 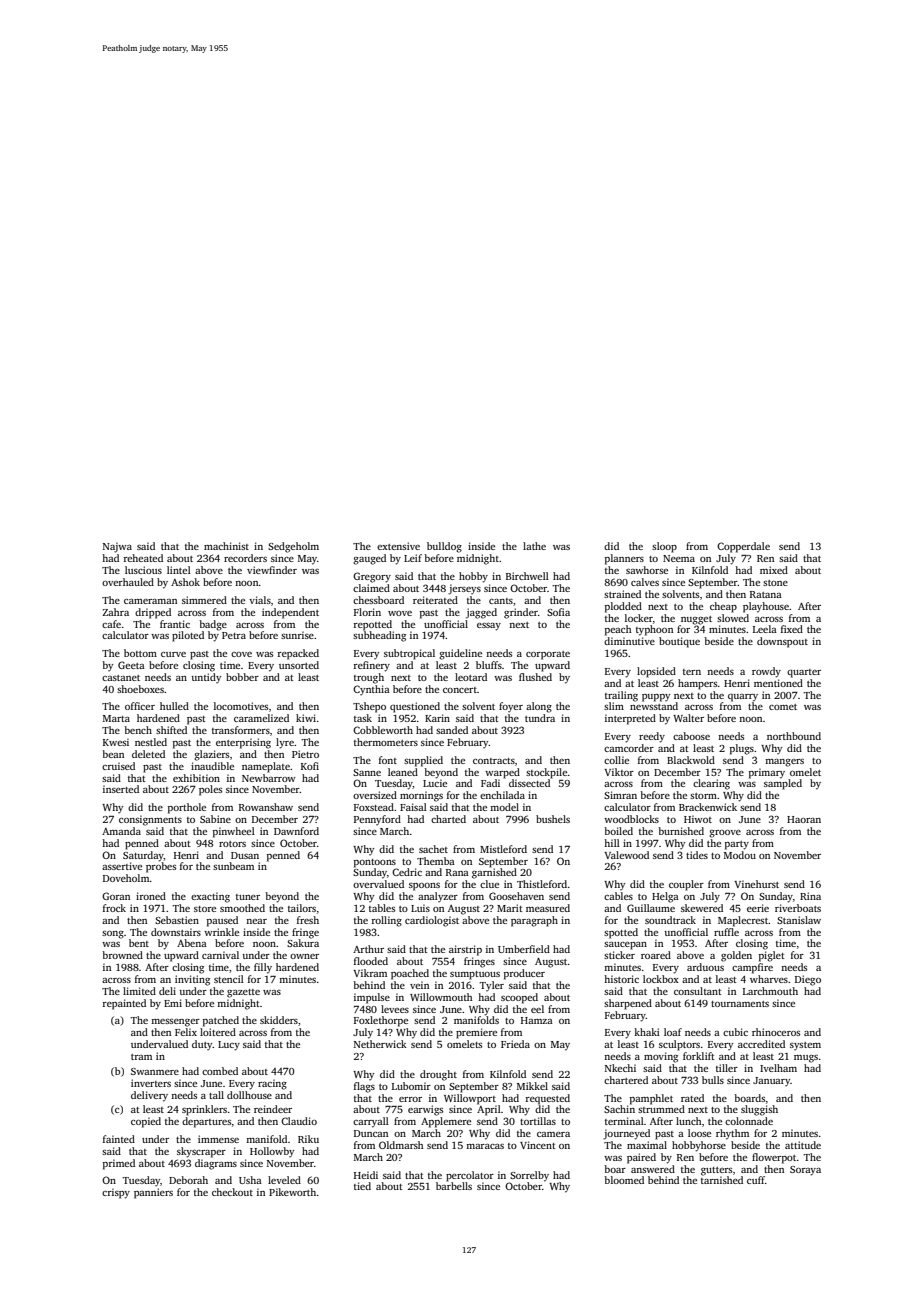 I want to click on Copperdale, so click(x=743, y=547).
